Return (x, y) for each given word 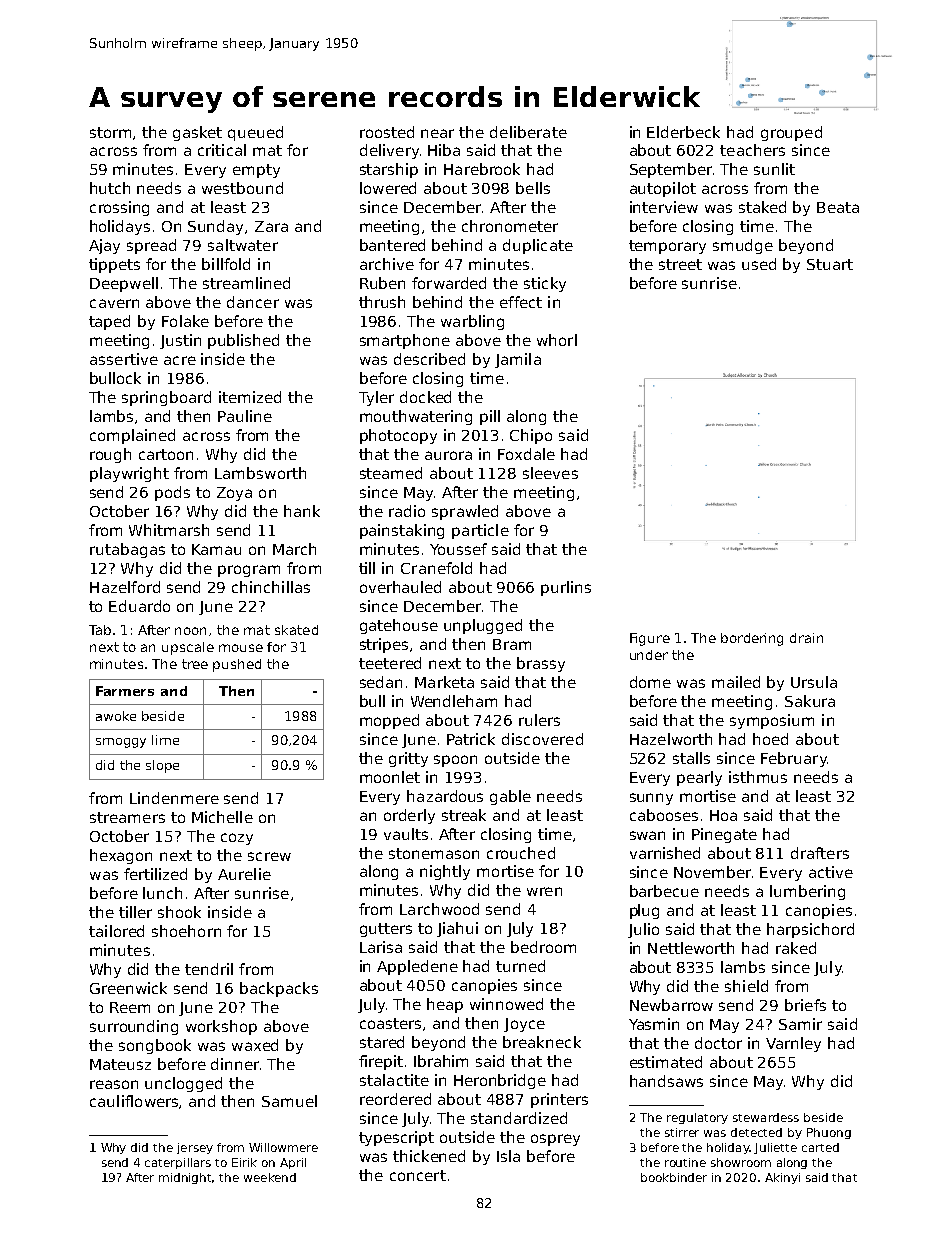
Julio (643, 930)
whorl (557, 340)
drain (806, 638)
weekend (270, 1177)
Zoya (234, 494)
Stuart (830, 264)
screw (269, 856)
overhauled (400, 587)
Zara (271, 226)
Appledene (417, 967)
